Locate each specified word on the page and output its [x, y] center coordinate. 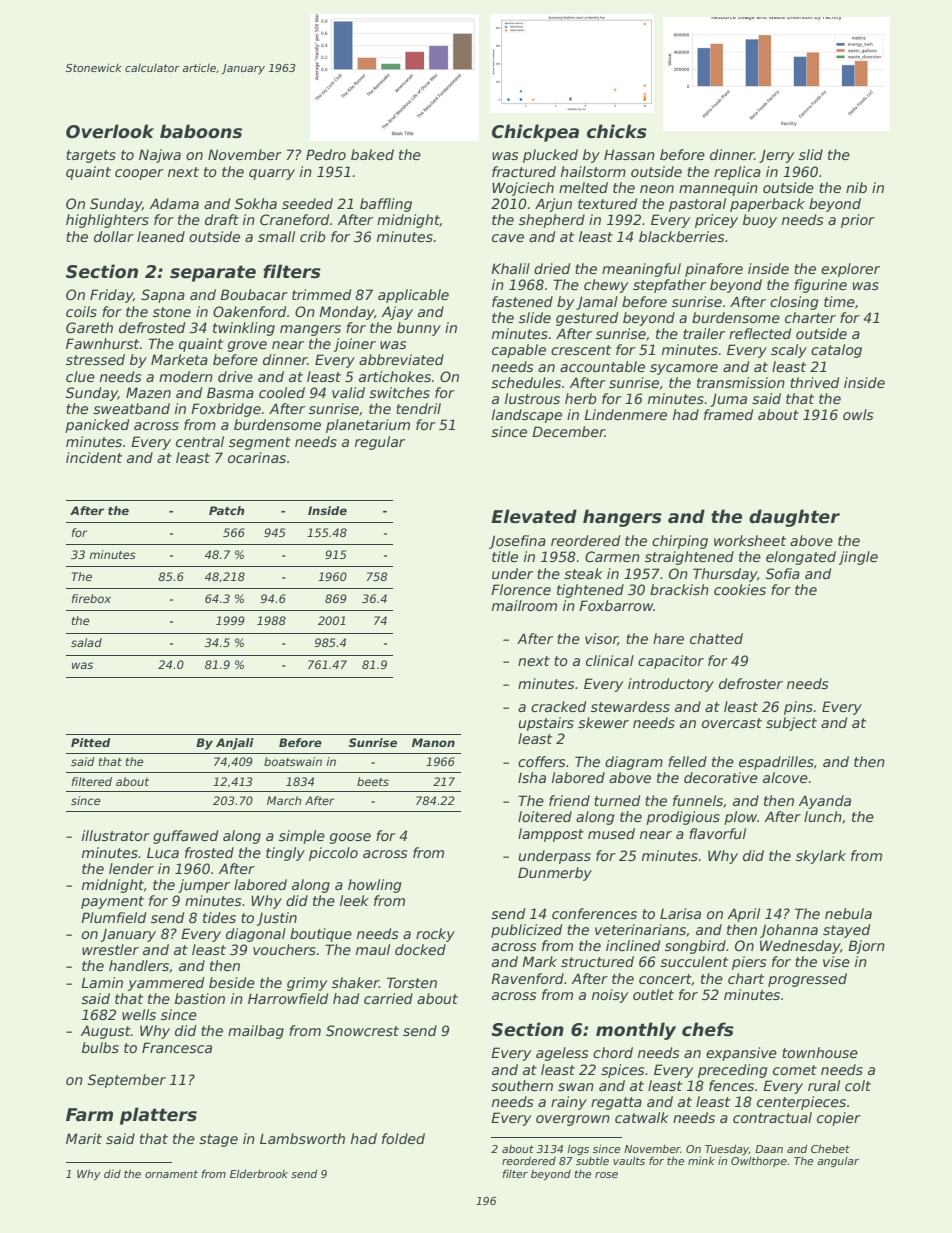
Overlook [110, 131]
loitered [545, 816]
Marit [84, 1138]
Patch [227, 510]
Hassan [629, 154]
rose [606, 1175]
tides [219, 917]
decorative [721, 777]
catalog [836, 351]
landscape [527, 416]
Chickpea [535, 133]
